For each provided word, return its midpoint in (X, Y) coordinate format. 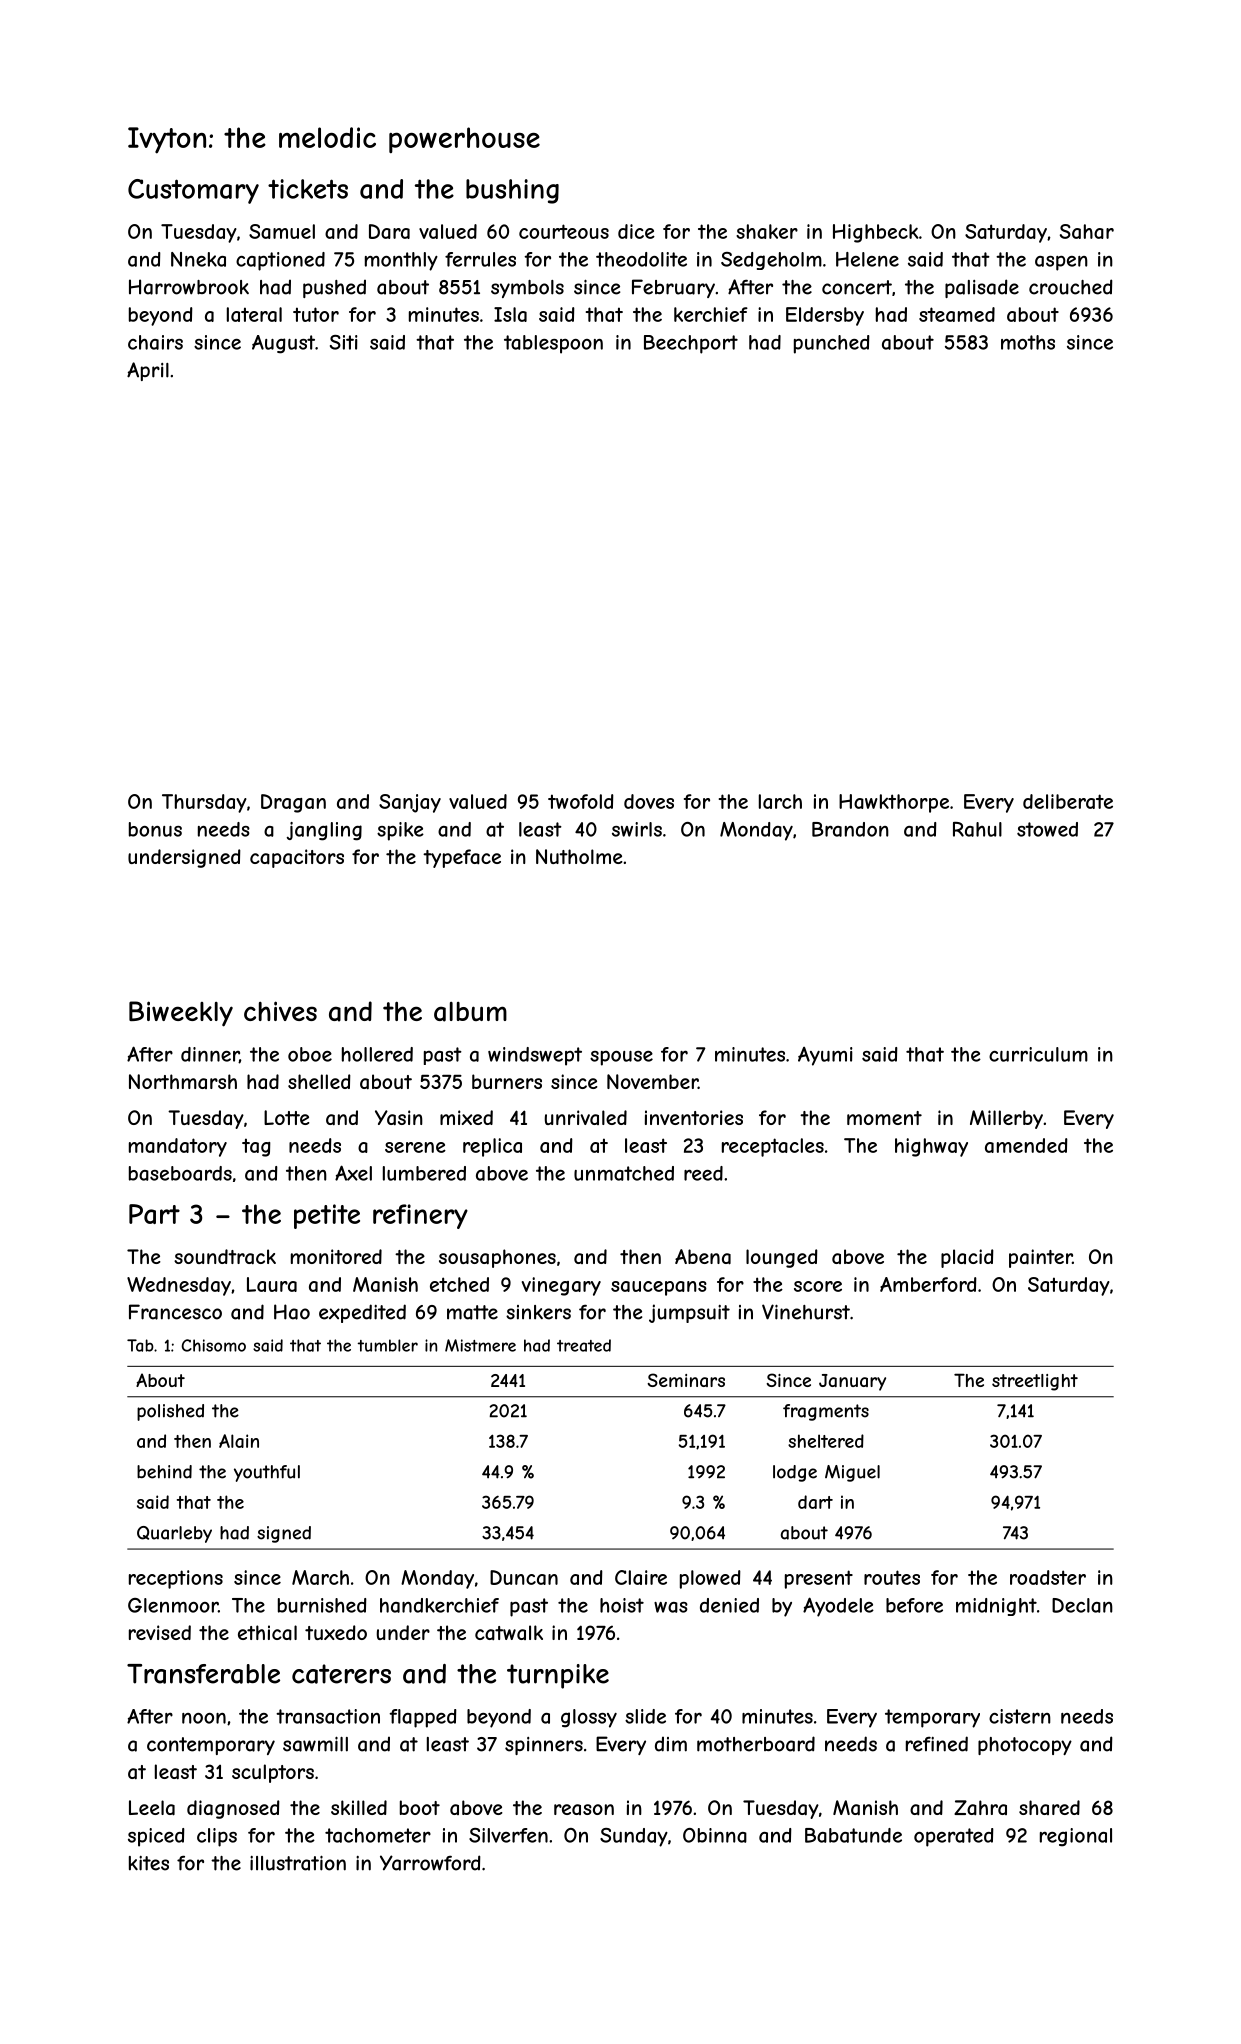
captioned (280, 261)
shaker (767, 231)
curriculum (1038, 1054)
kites (149, 1863)
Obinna (715, 1835)
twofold (581, 801)
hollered (377, 1054)
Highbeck (876, 233)
